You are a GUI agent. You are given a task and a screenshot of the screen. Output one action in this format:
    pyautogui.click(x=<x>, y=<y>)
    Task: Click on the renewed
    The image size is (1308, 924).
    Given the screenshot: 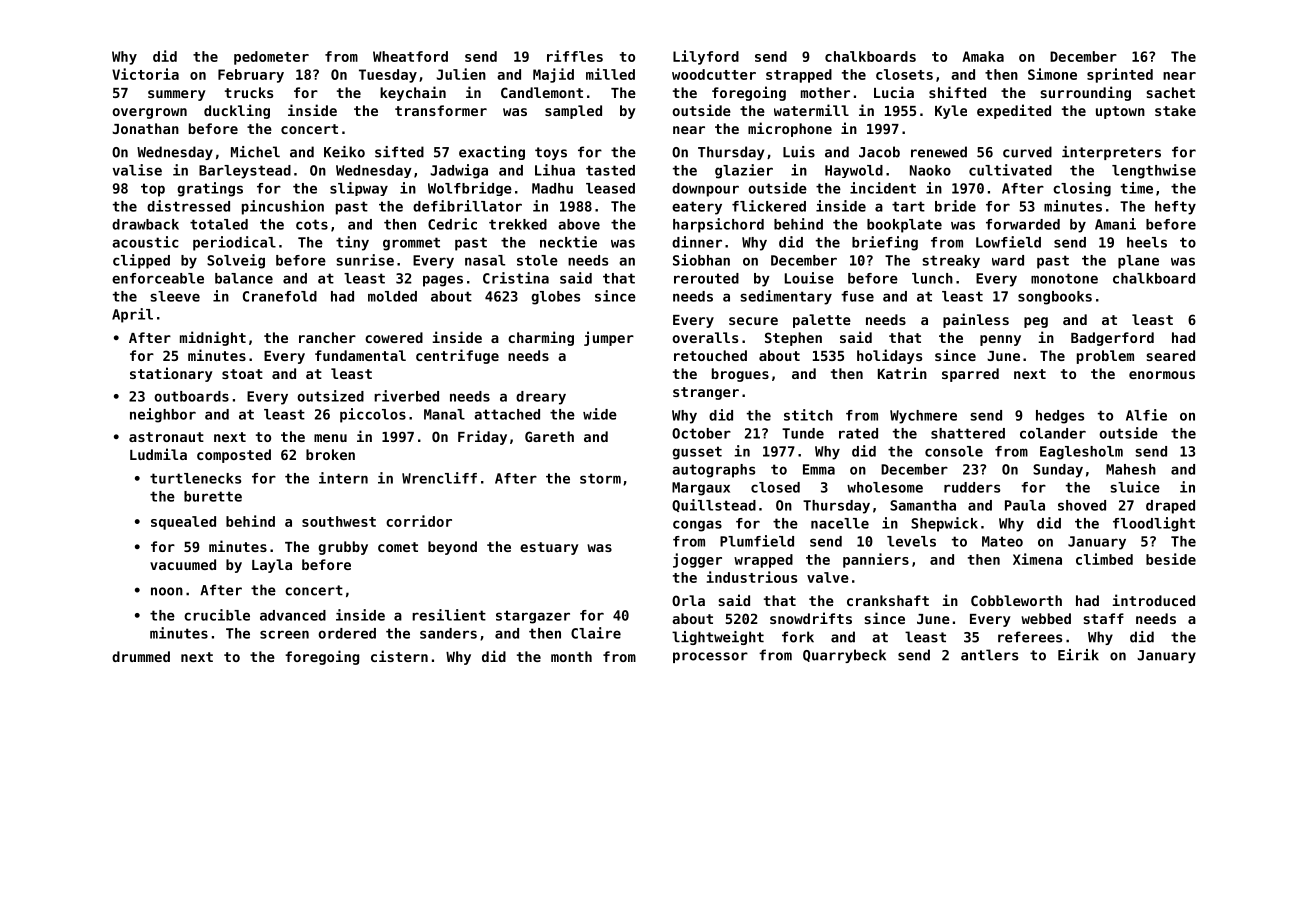 What is the action you would take?
    pyautogui.click(x=939, y=152)
